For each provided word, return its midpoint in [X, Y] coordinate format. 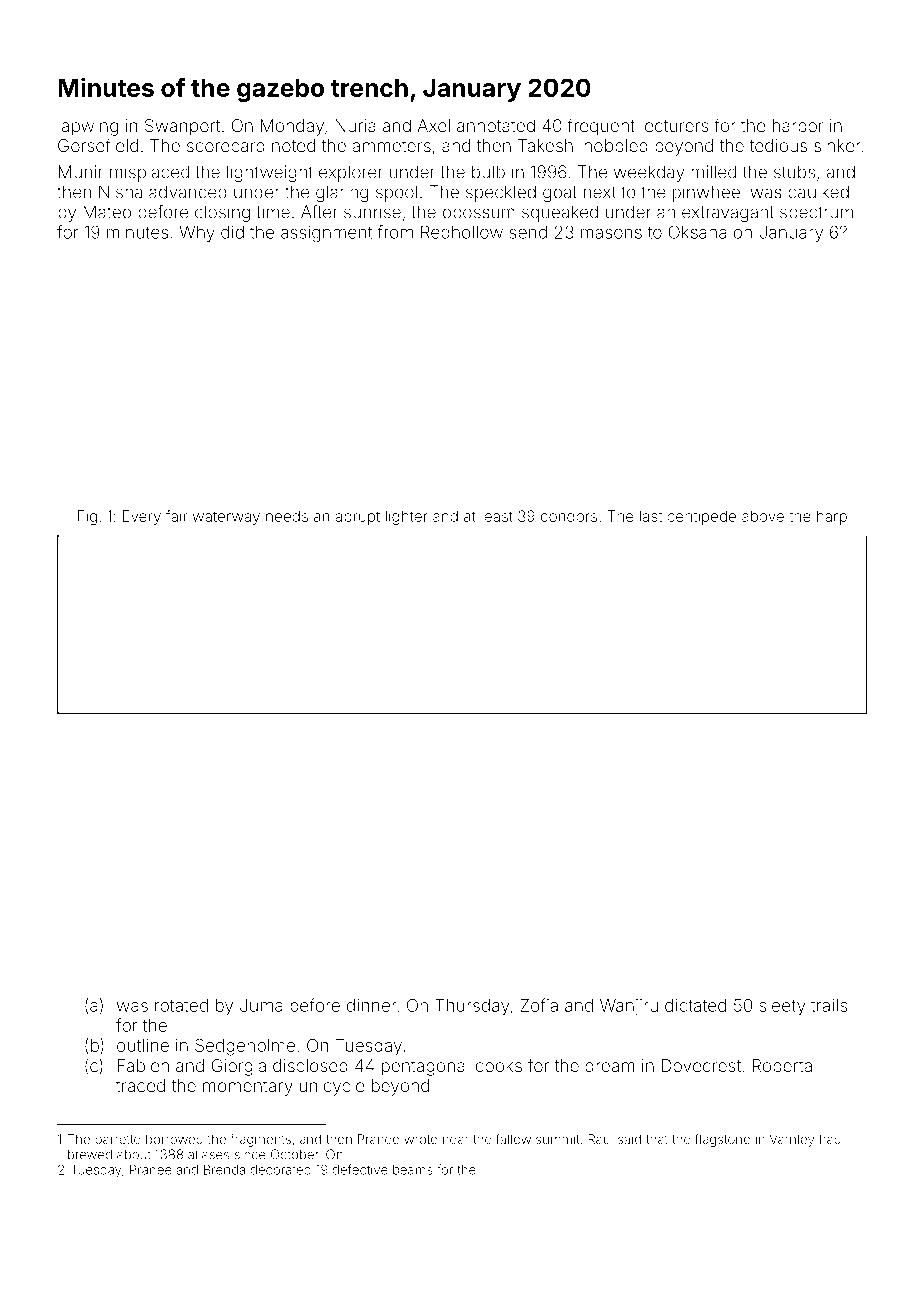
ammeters [391, 146]
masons [611, 234]
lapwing [88, 127]
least [497, 516]
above [763, 516]
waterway [226, 518]
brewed [90, 1154]
